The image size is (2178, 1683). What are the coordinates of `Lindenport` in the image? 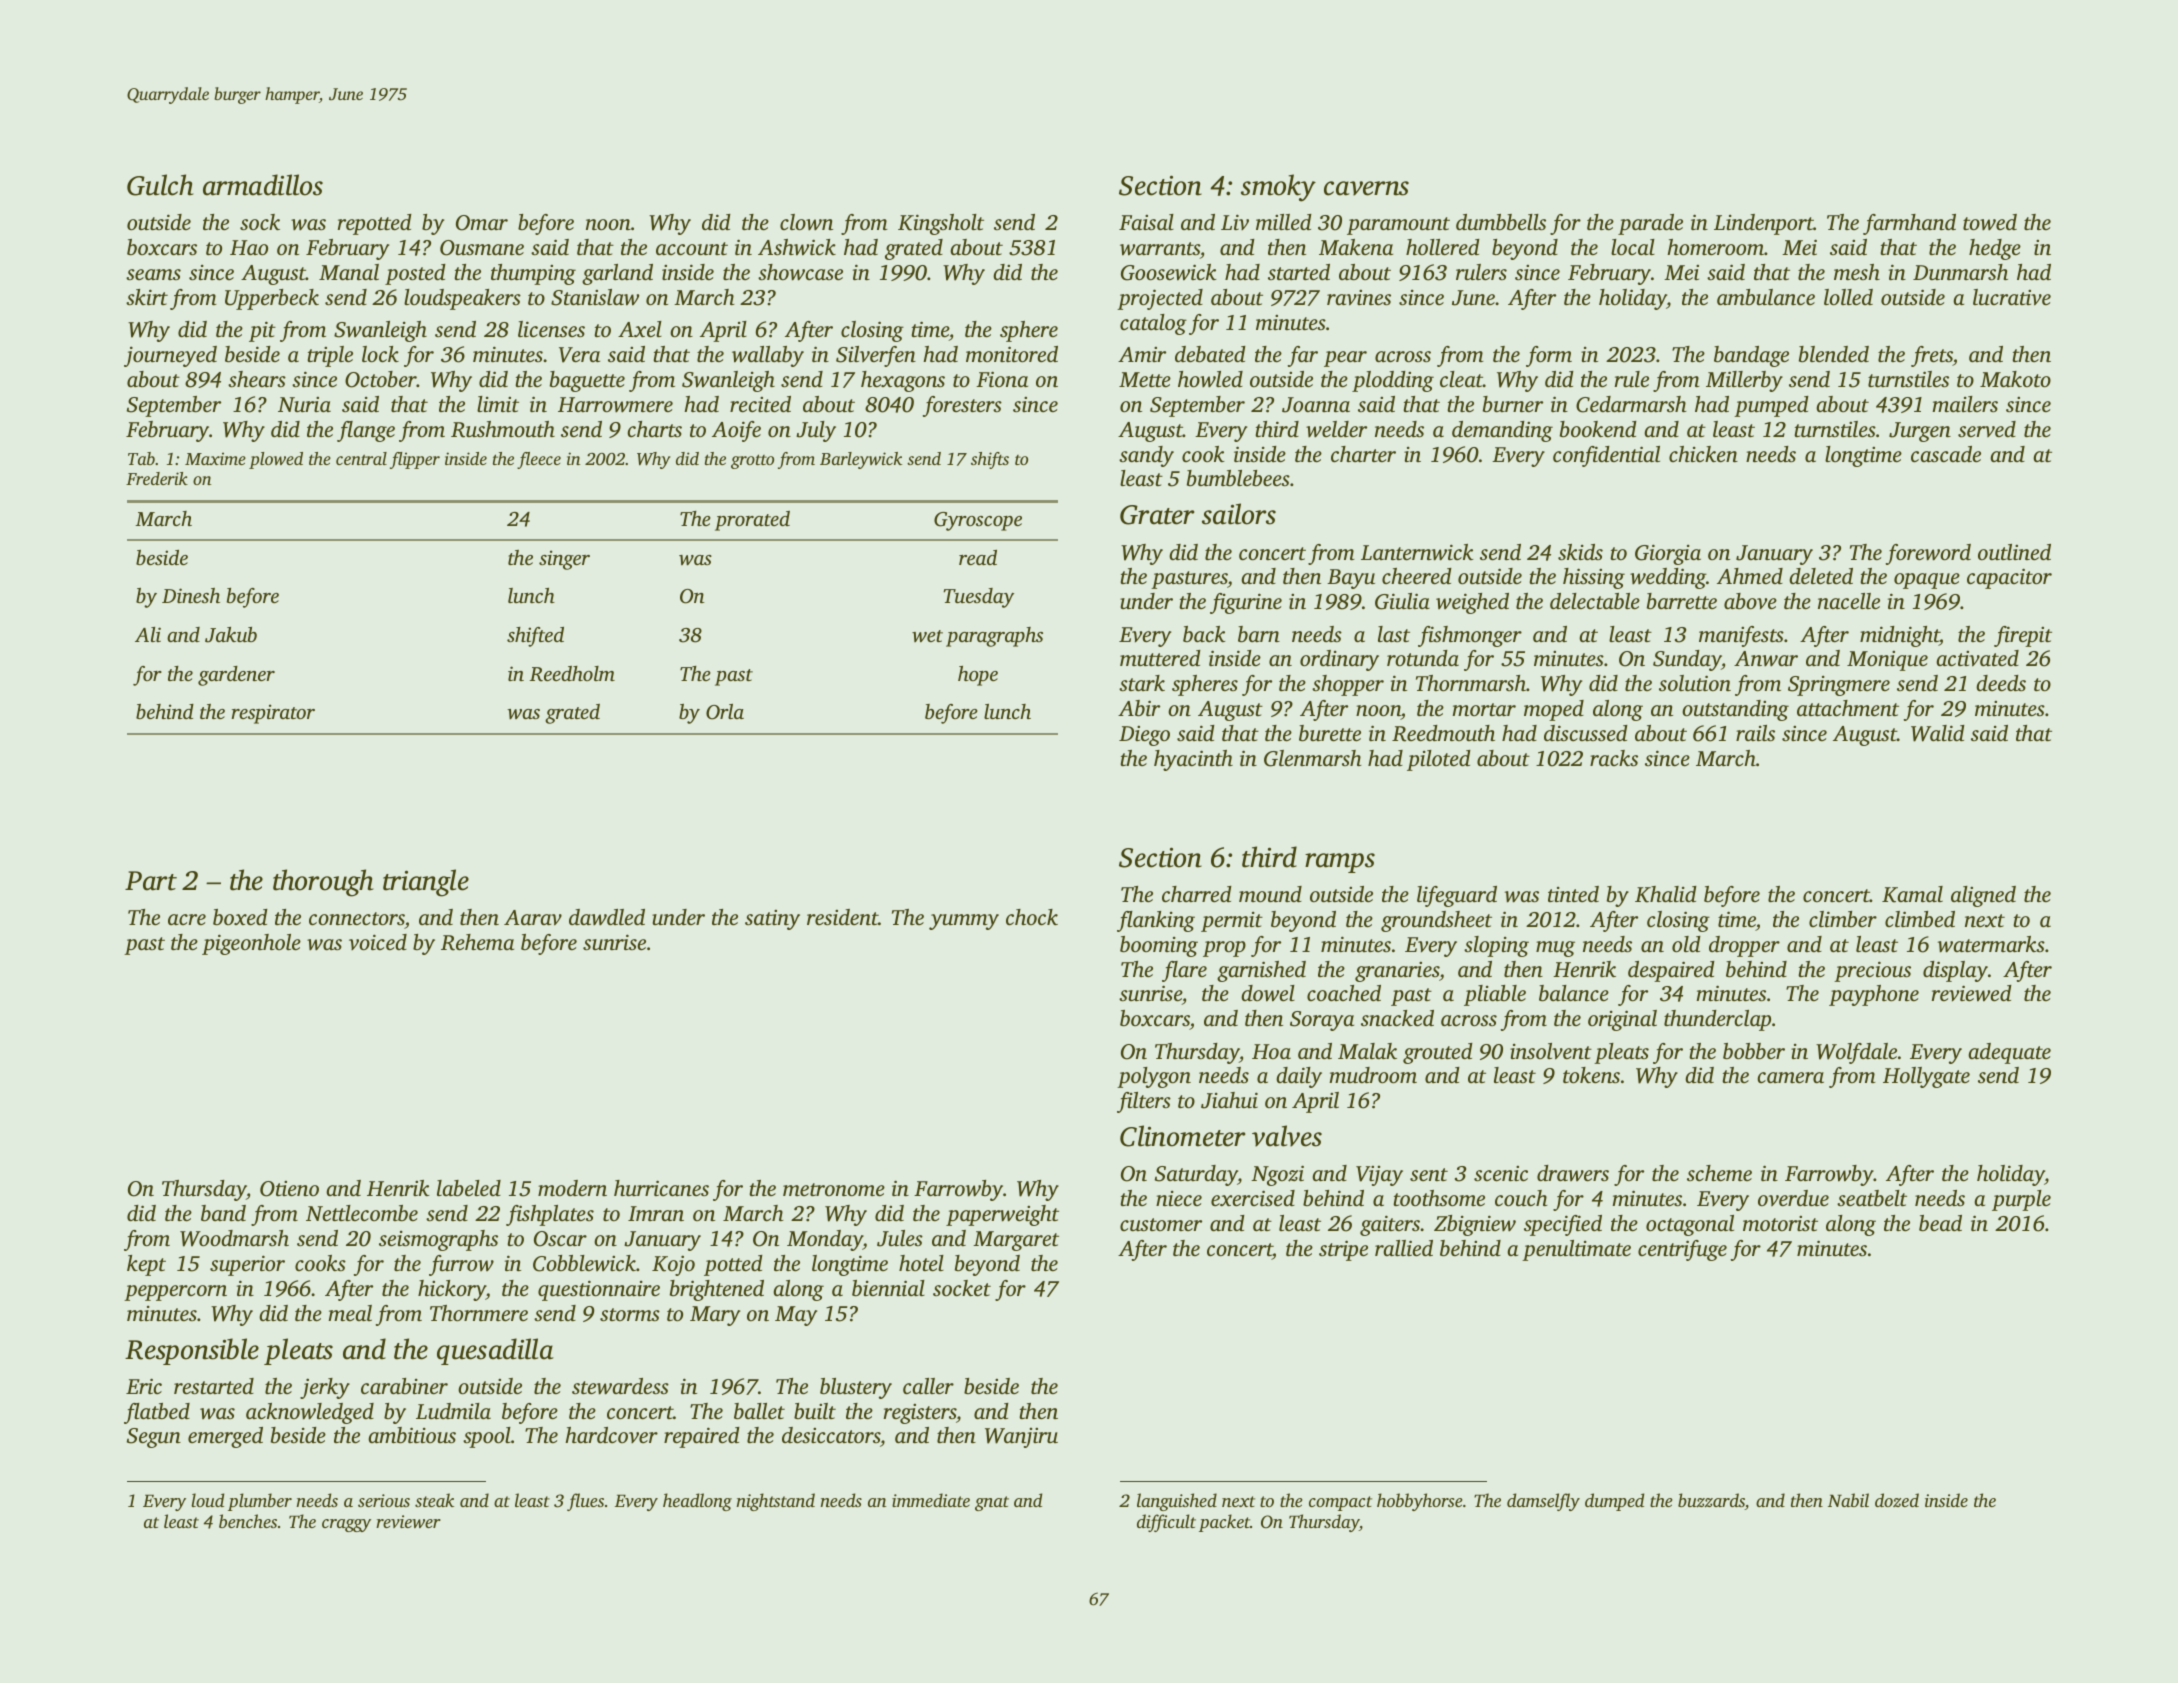 It's located at (1764, 224).
